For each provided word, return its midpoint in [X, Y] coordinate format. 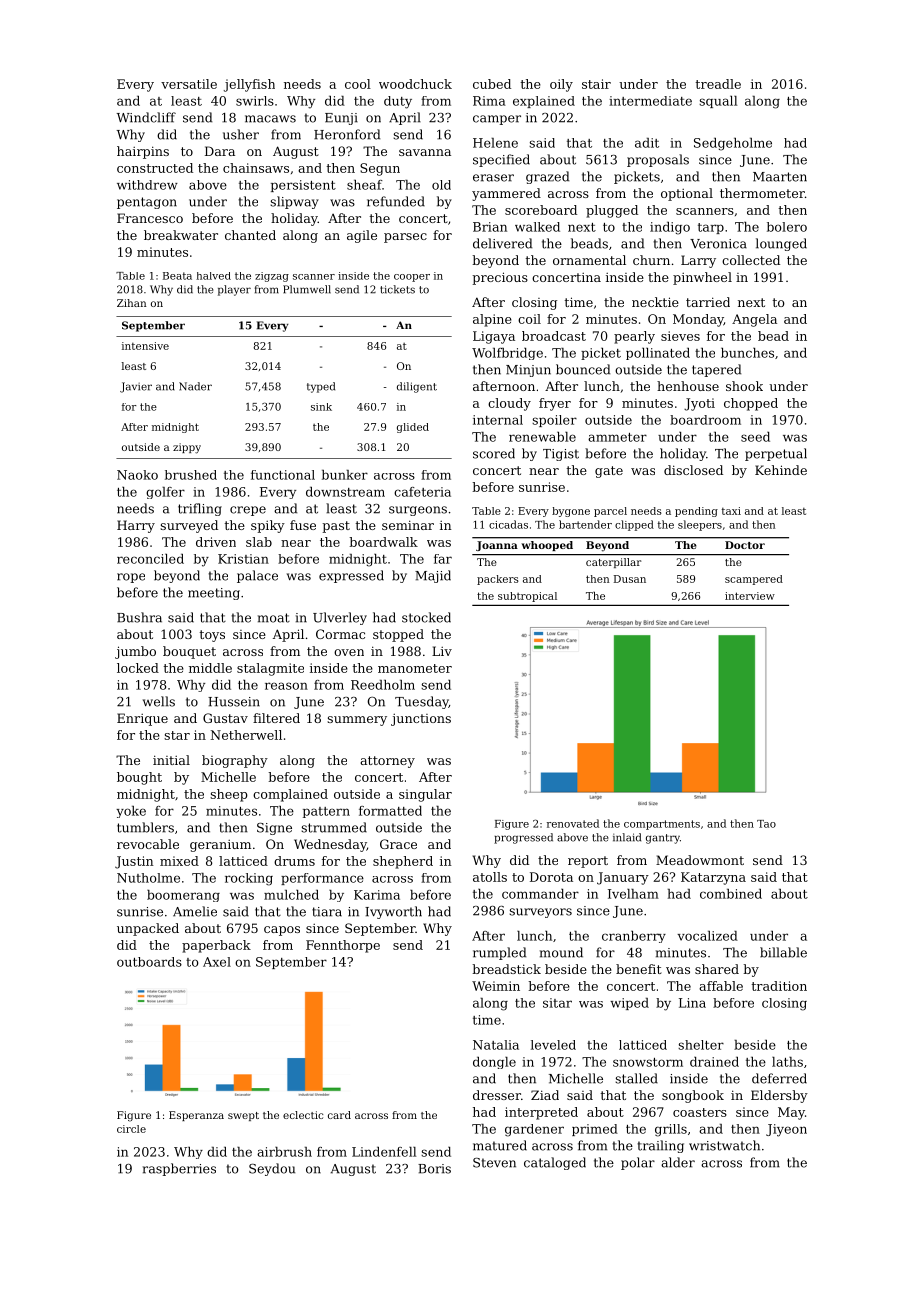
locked [138, 668]
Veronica [718, 244]
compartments [662, 825]
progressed [523, 838]
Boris [434, 1169]
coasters [700, 1112]
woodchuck [415, 84]
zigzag [272, 277]
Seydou [272, 1169]
